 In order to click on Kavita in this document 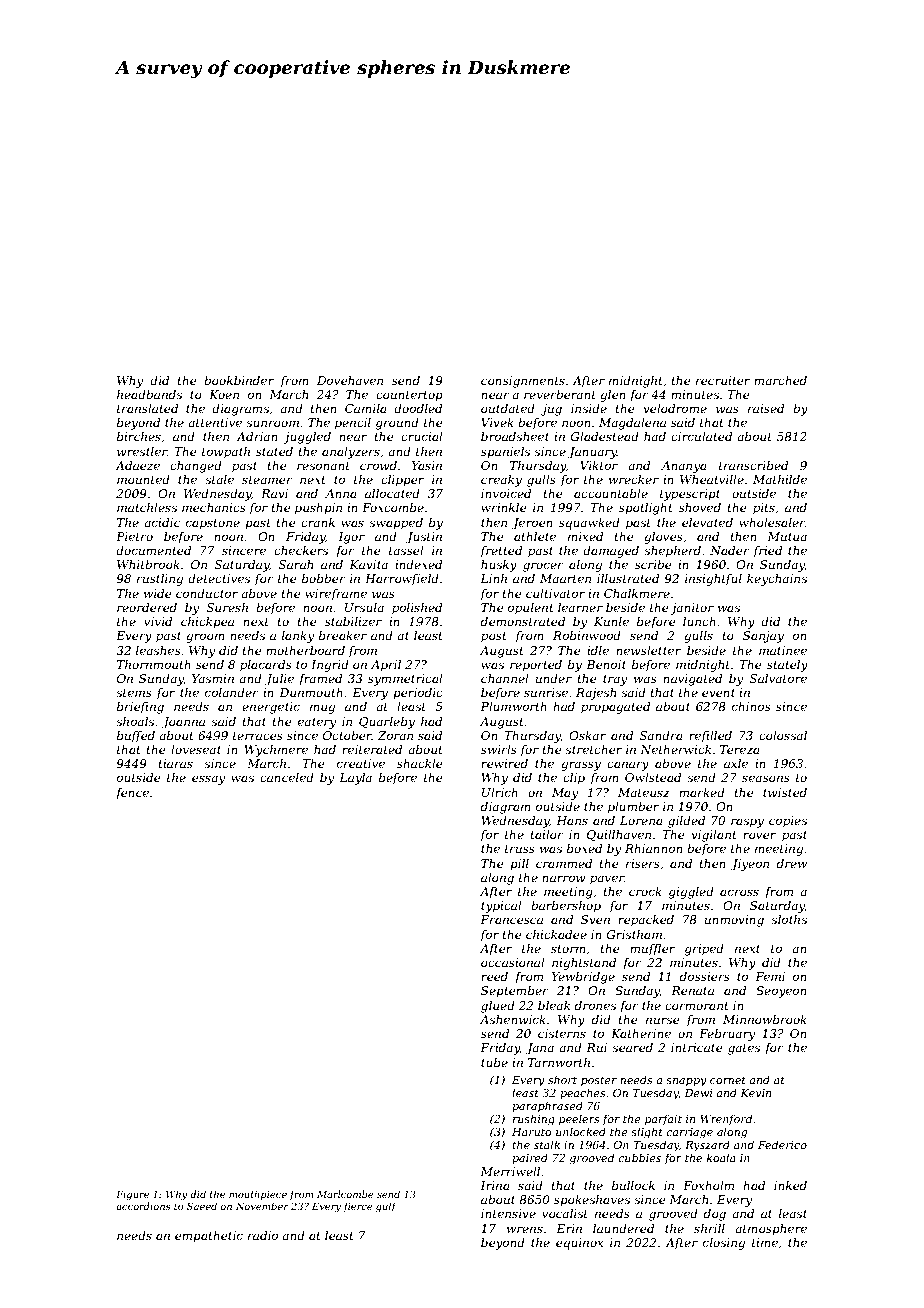, I will do `click(368, 564)`.
